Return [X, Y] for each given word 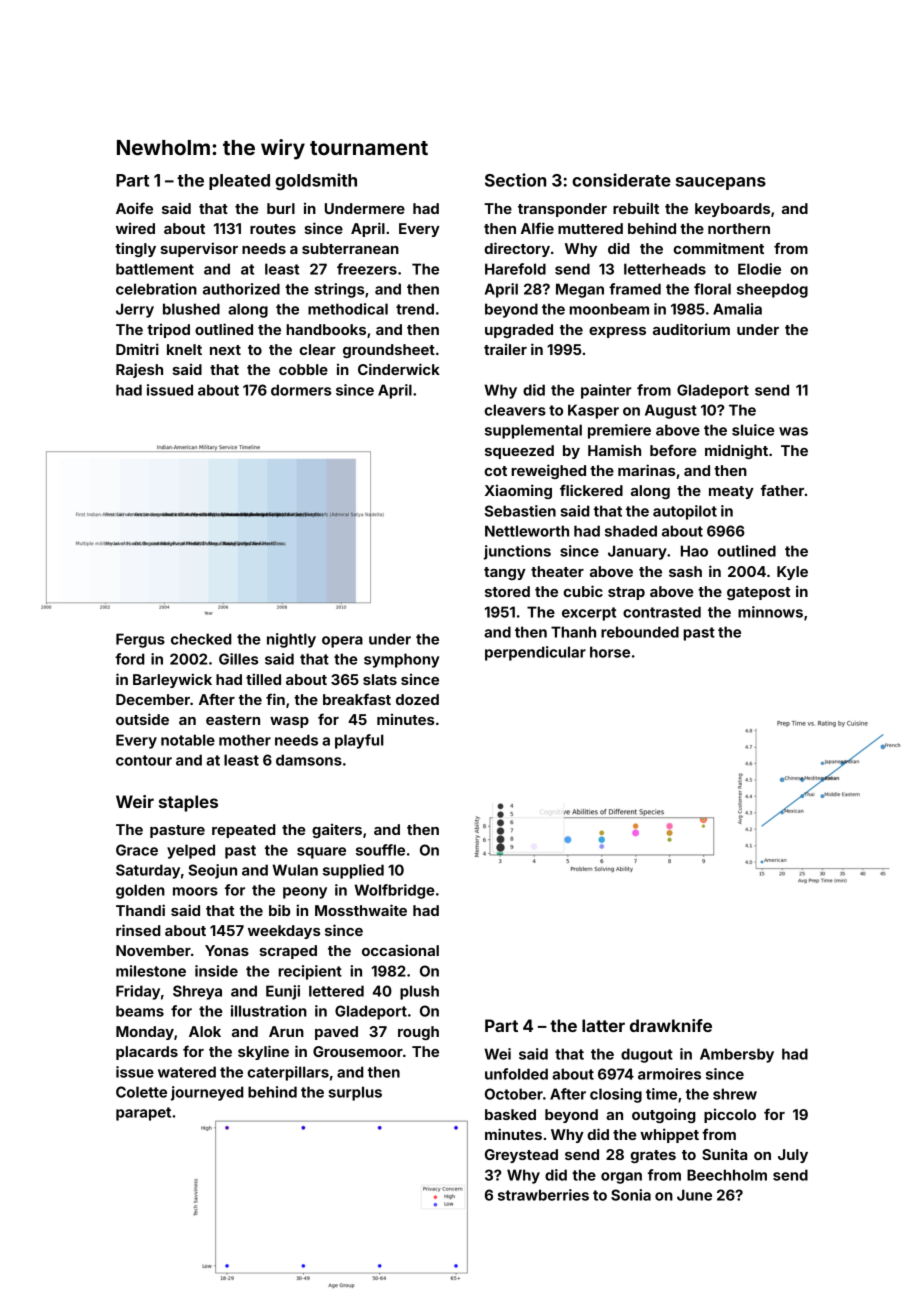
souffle [380, 850]
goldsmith [316, 181]
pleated [239, 182]
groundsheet [389, 351]
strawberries [543, 1195]
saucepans [721, 183]
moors [195, 891]
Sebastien [520, 511]
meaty [731, 492]
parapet [143, 1114]
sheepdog [772, 290]
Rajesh [139, 370]
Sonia [631, 1195]
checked [201, 639]
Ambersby [737, 1055]
